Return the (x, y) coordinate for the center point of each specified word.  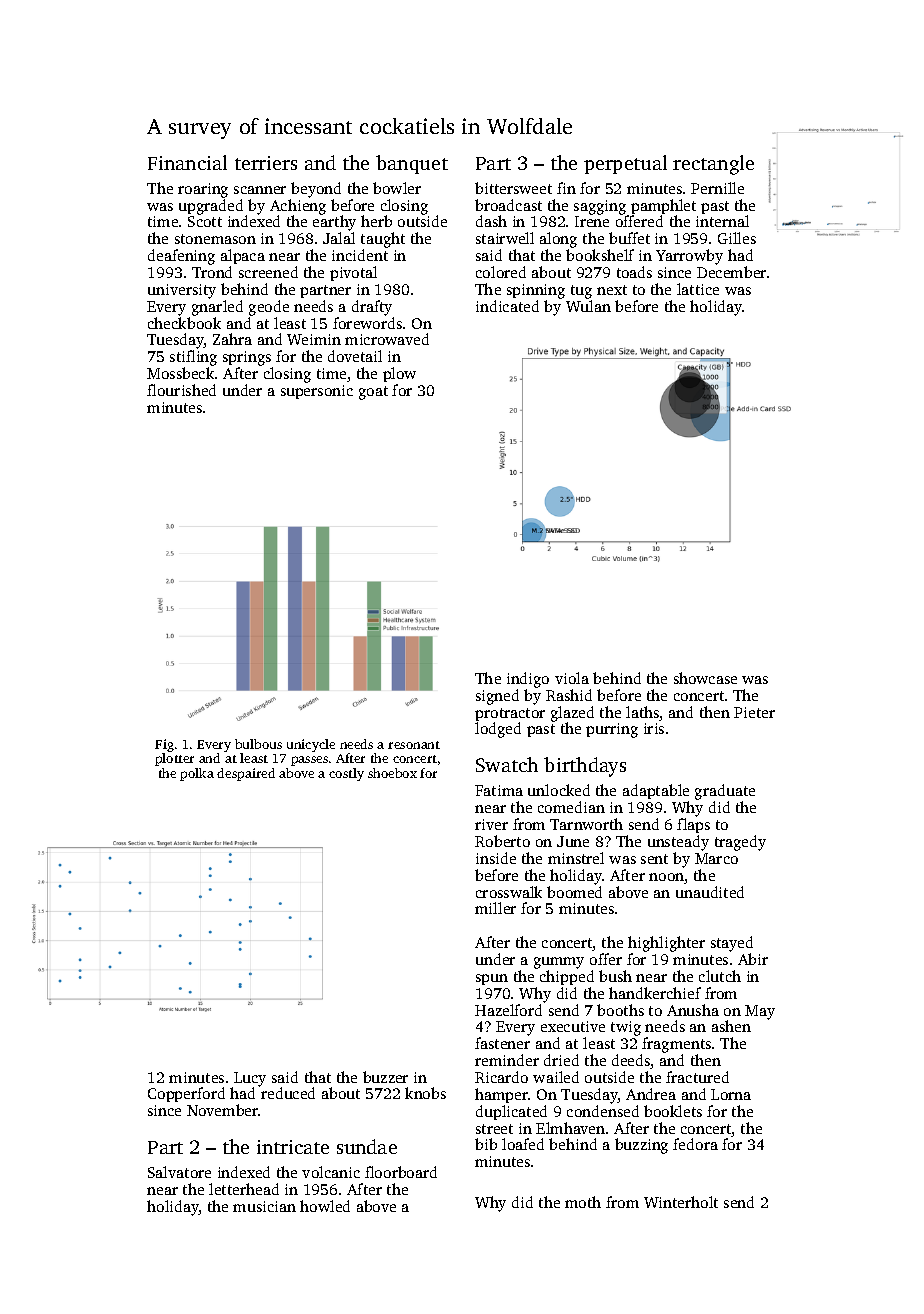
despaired (246, 774)
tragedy (740, 843)
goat (373, 393)
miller (495, 908)
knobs (425, 1093)
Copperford (186, 1094)
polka (197, 774)
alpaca (243, 256)
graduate (725, 792)
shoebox (392, 773)
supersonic (317, 392)
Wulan (588, 306)
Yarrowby (689, 257)
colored (501, 272)
